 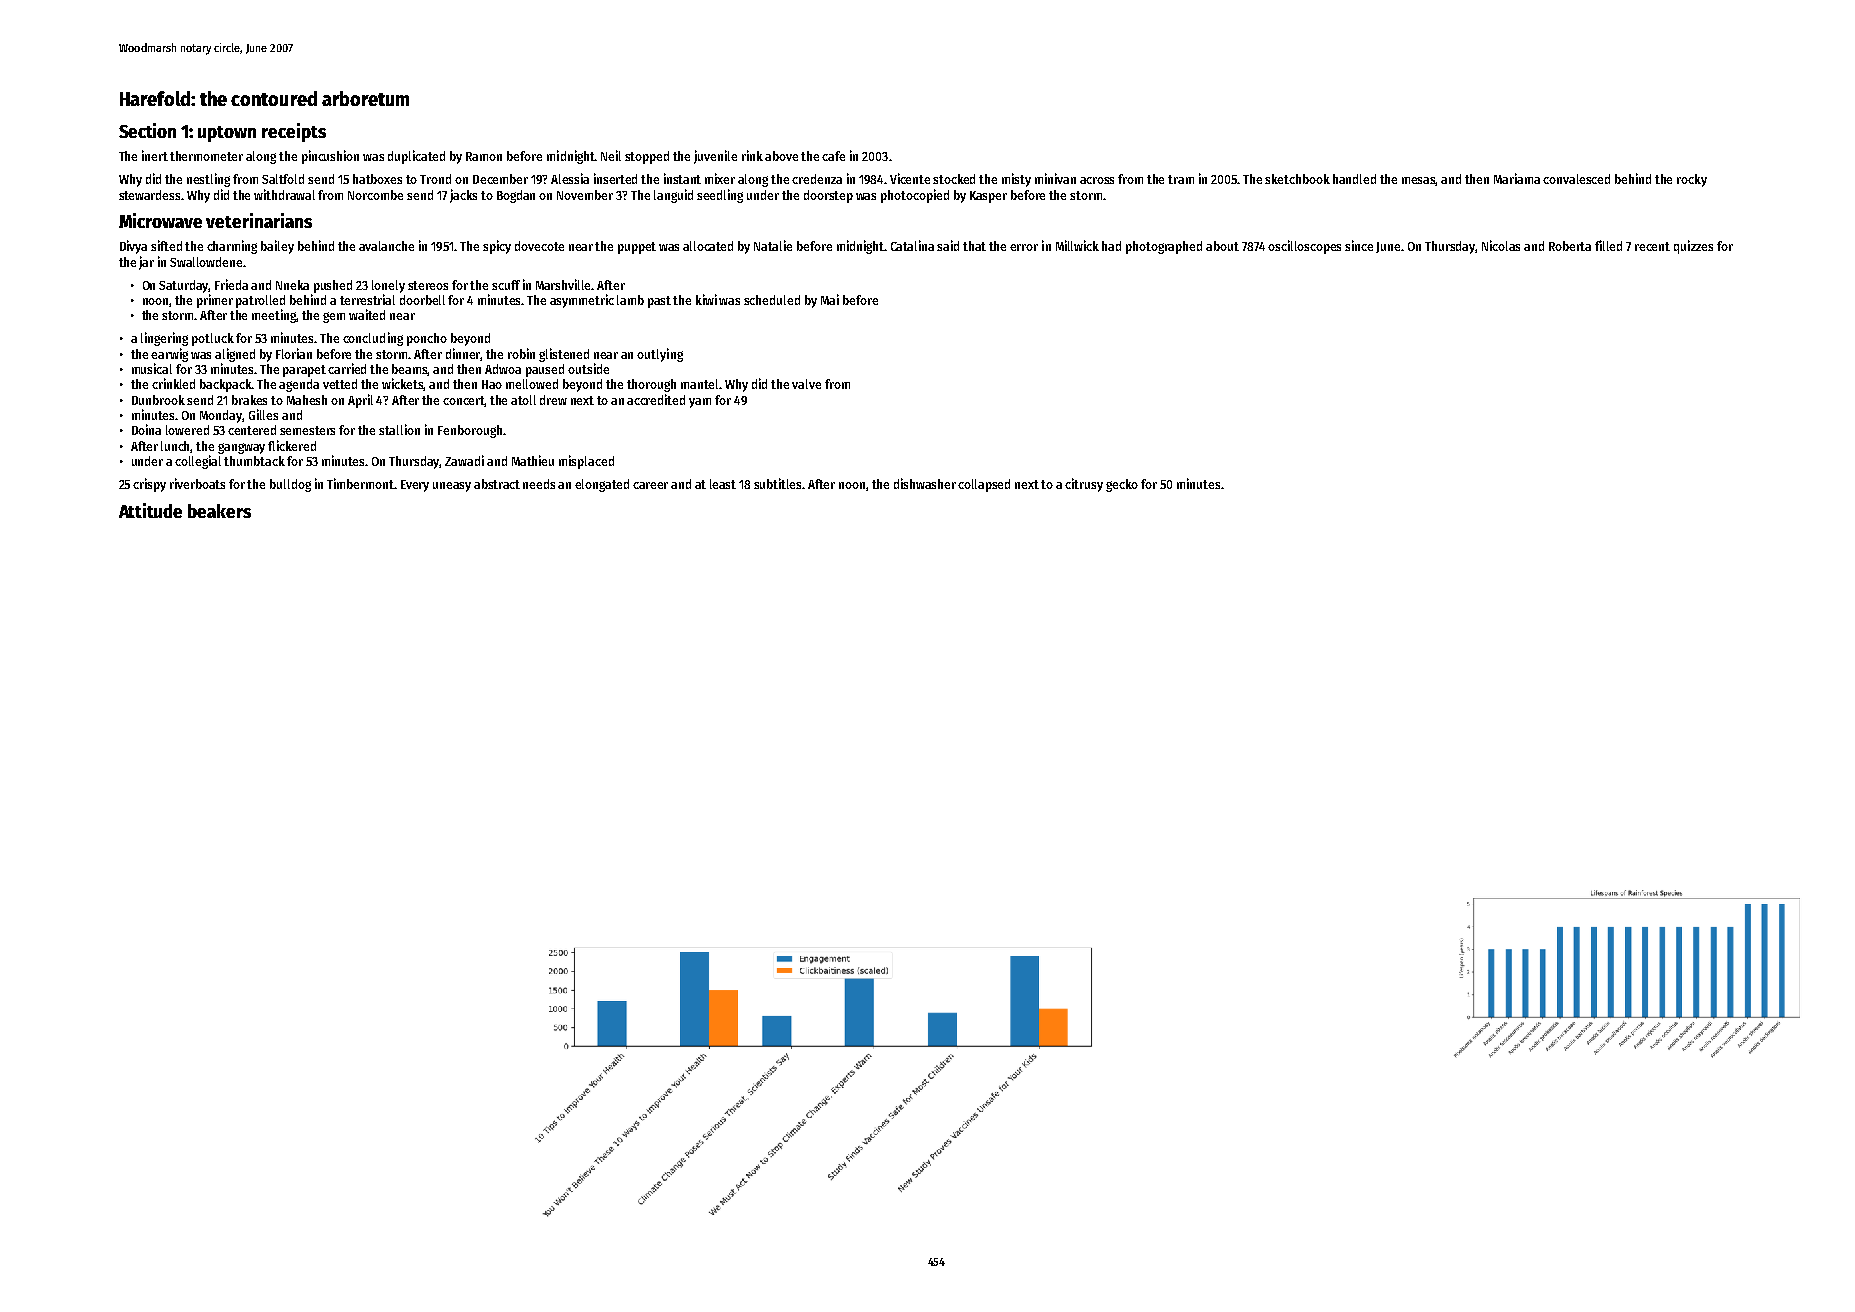 I want to click on yam, so click(x=700, y=403).
